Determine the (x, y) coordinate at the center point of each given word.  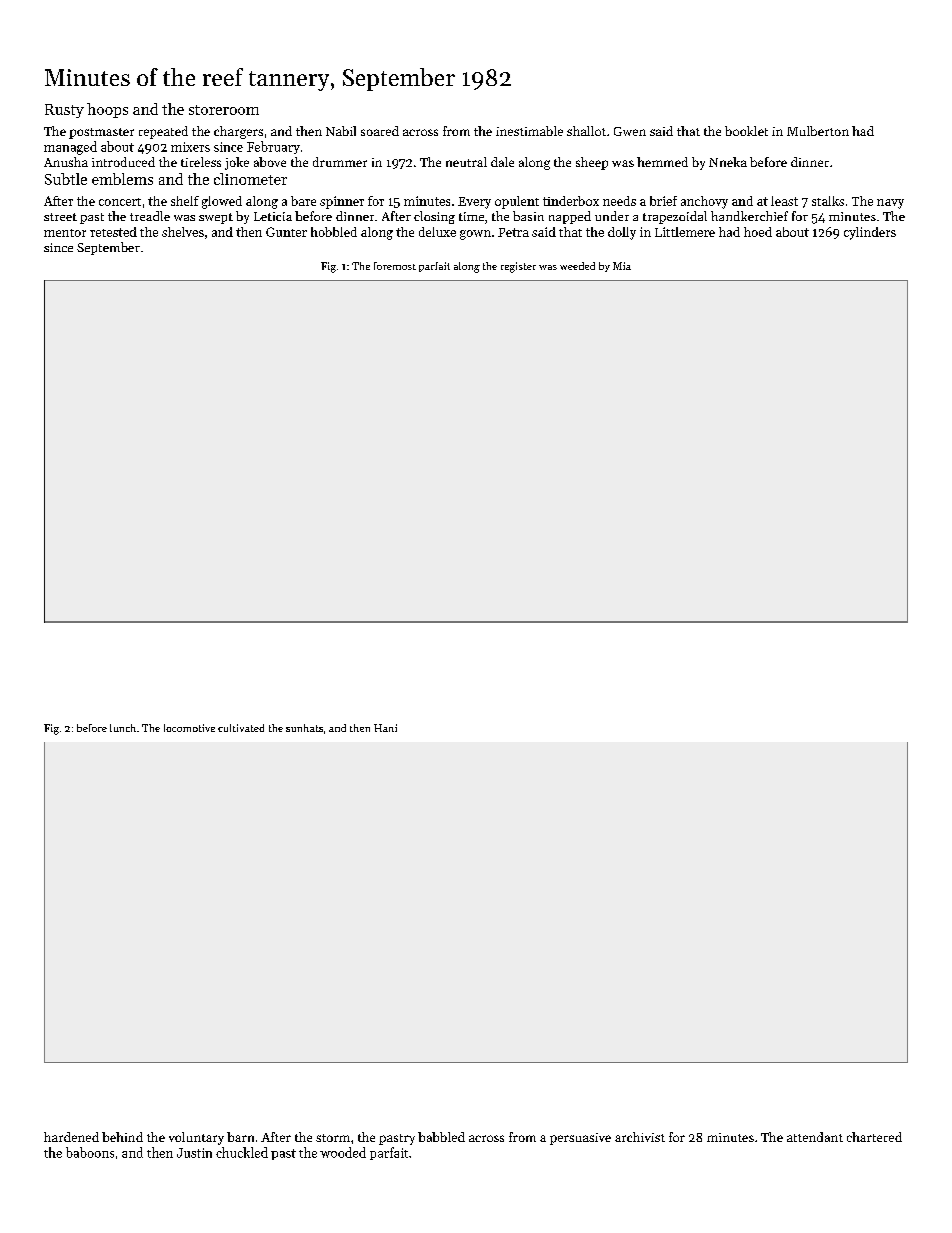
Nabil (341, 131)
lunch (123, 728)
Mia (622, 266)
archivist (640, 1137)
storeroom (224, 110)
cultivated (241, 728)
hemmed (662, 162)
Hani (385, 728)
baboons (90, 1152)
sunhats (304, 728)
